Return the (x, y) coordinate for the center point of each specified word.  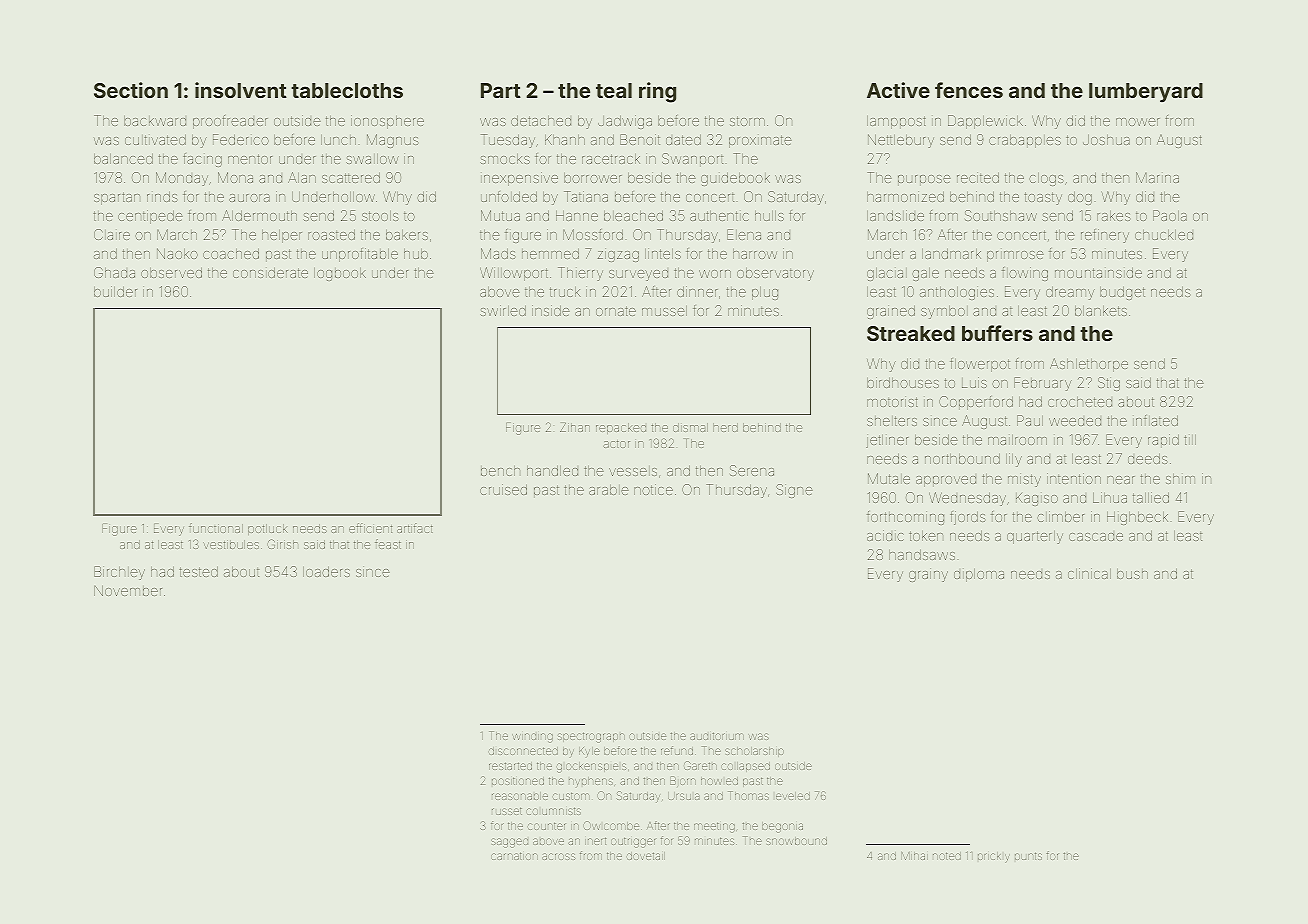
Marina (1157, 177)
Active (898, 90)
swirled (503, 310)
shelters (892, 421)
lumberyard (1146, 93)
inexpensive (519, 179)
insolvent (241, 90)
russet (507, 811)
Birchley (119, 573)
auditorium (717, 736)
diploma (979, 575)
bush (1132, 574)
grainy (928, 575)
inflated (1155, 420)
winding (532, 738)
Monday (182, 179)
